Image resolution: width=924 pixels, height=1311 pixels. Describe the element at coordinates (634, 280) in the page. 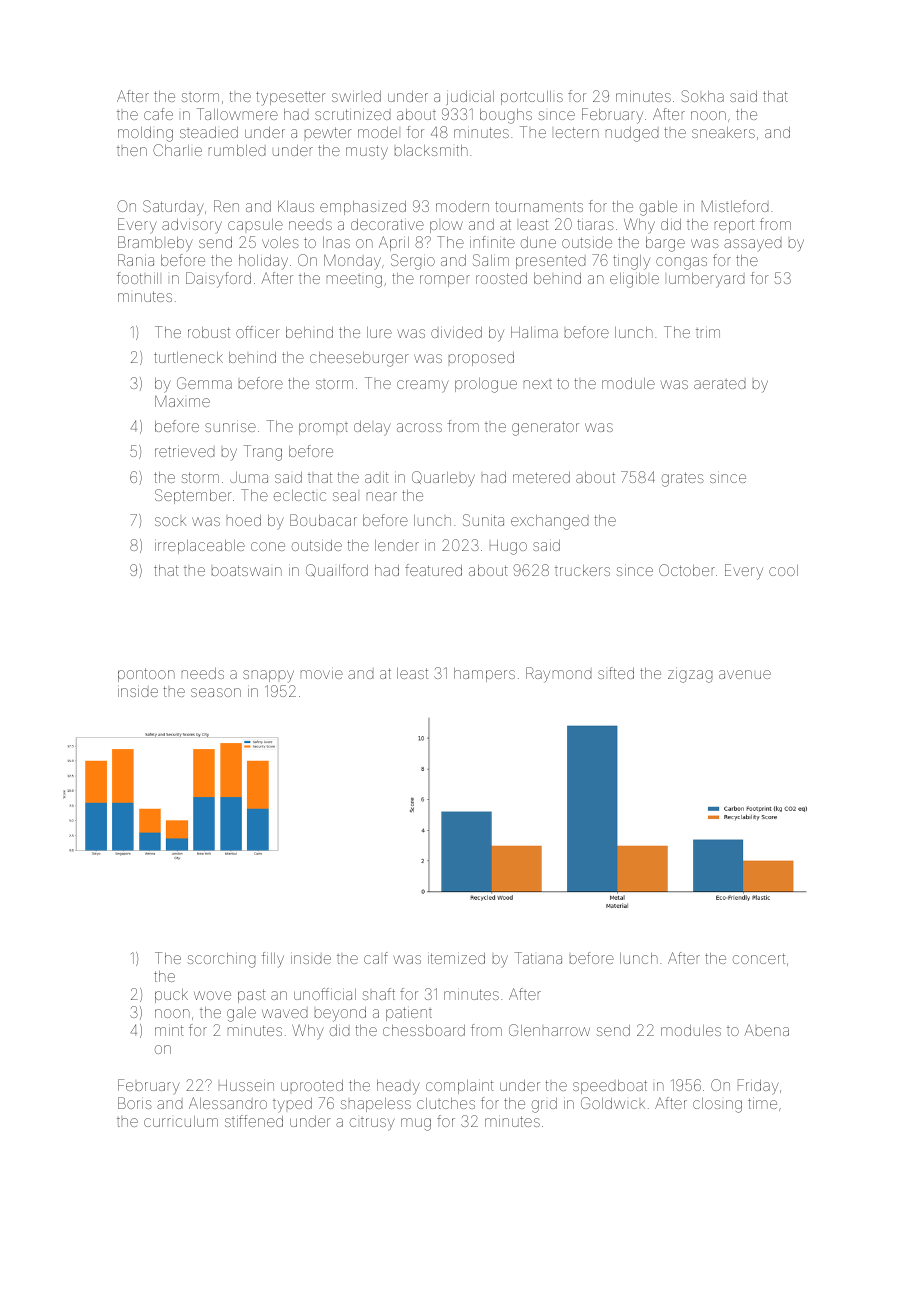

I see `eligible` at that location.
